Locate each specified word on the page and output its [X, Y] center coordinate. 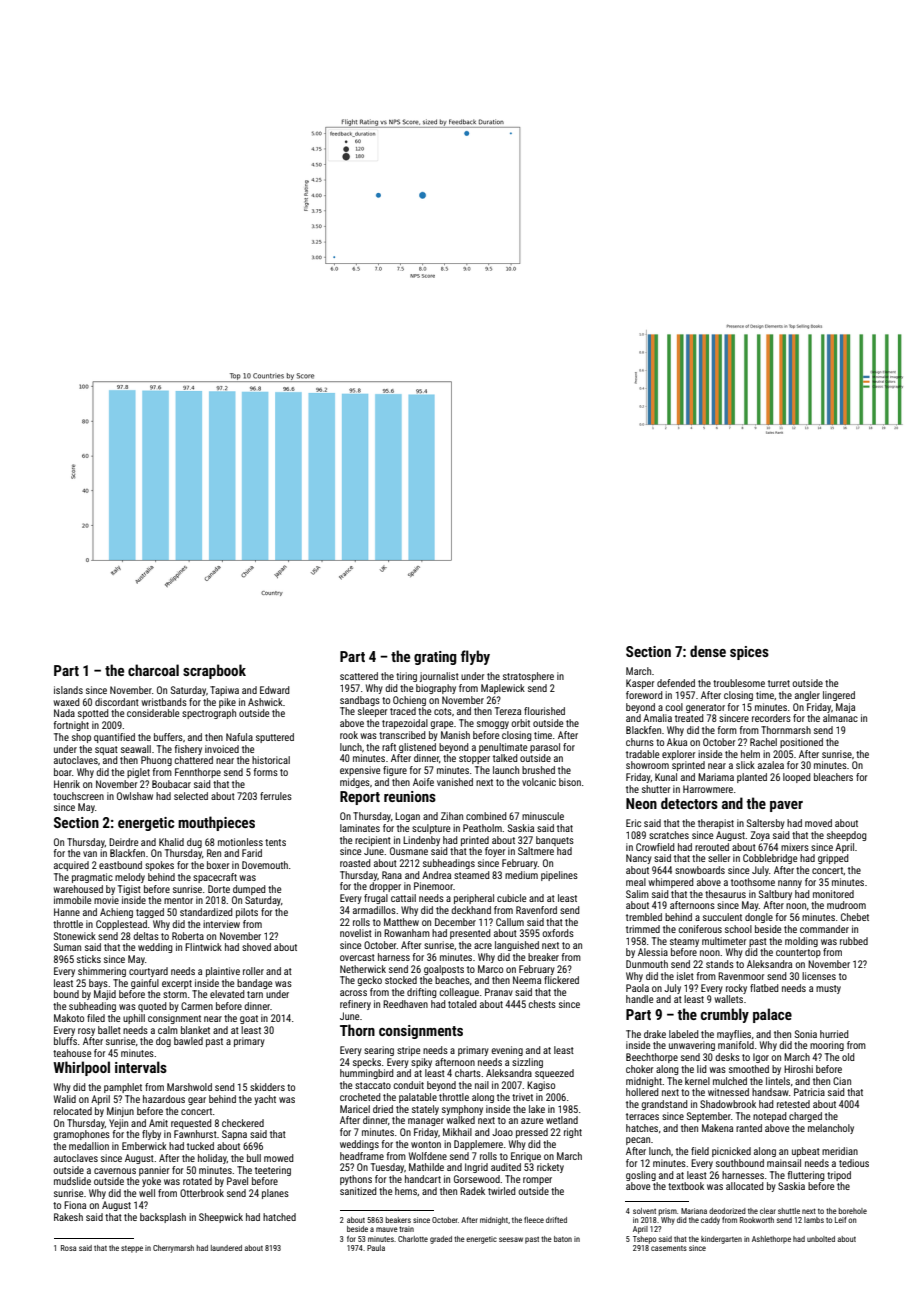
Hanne [67, 912]
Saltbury [775, 895]
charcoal [153, 670]
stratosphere [528, 677]
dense [708, 651]
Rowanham [407, 933]
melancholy [831, 1129]
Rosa [68, 1248]
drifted [556, 1220]
